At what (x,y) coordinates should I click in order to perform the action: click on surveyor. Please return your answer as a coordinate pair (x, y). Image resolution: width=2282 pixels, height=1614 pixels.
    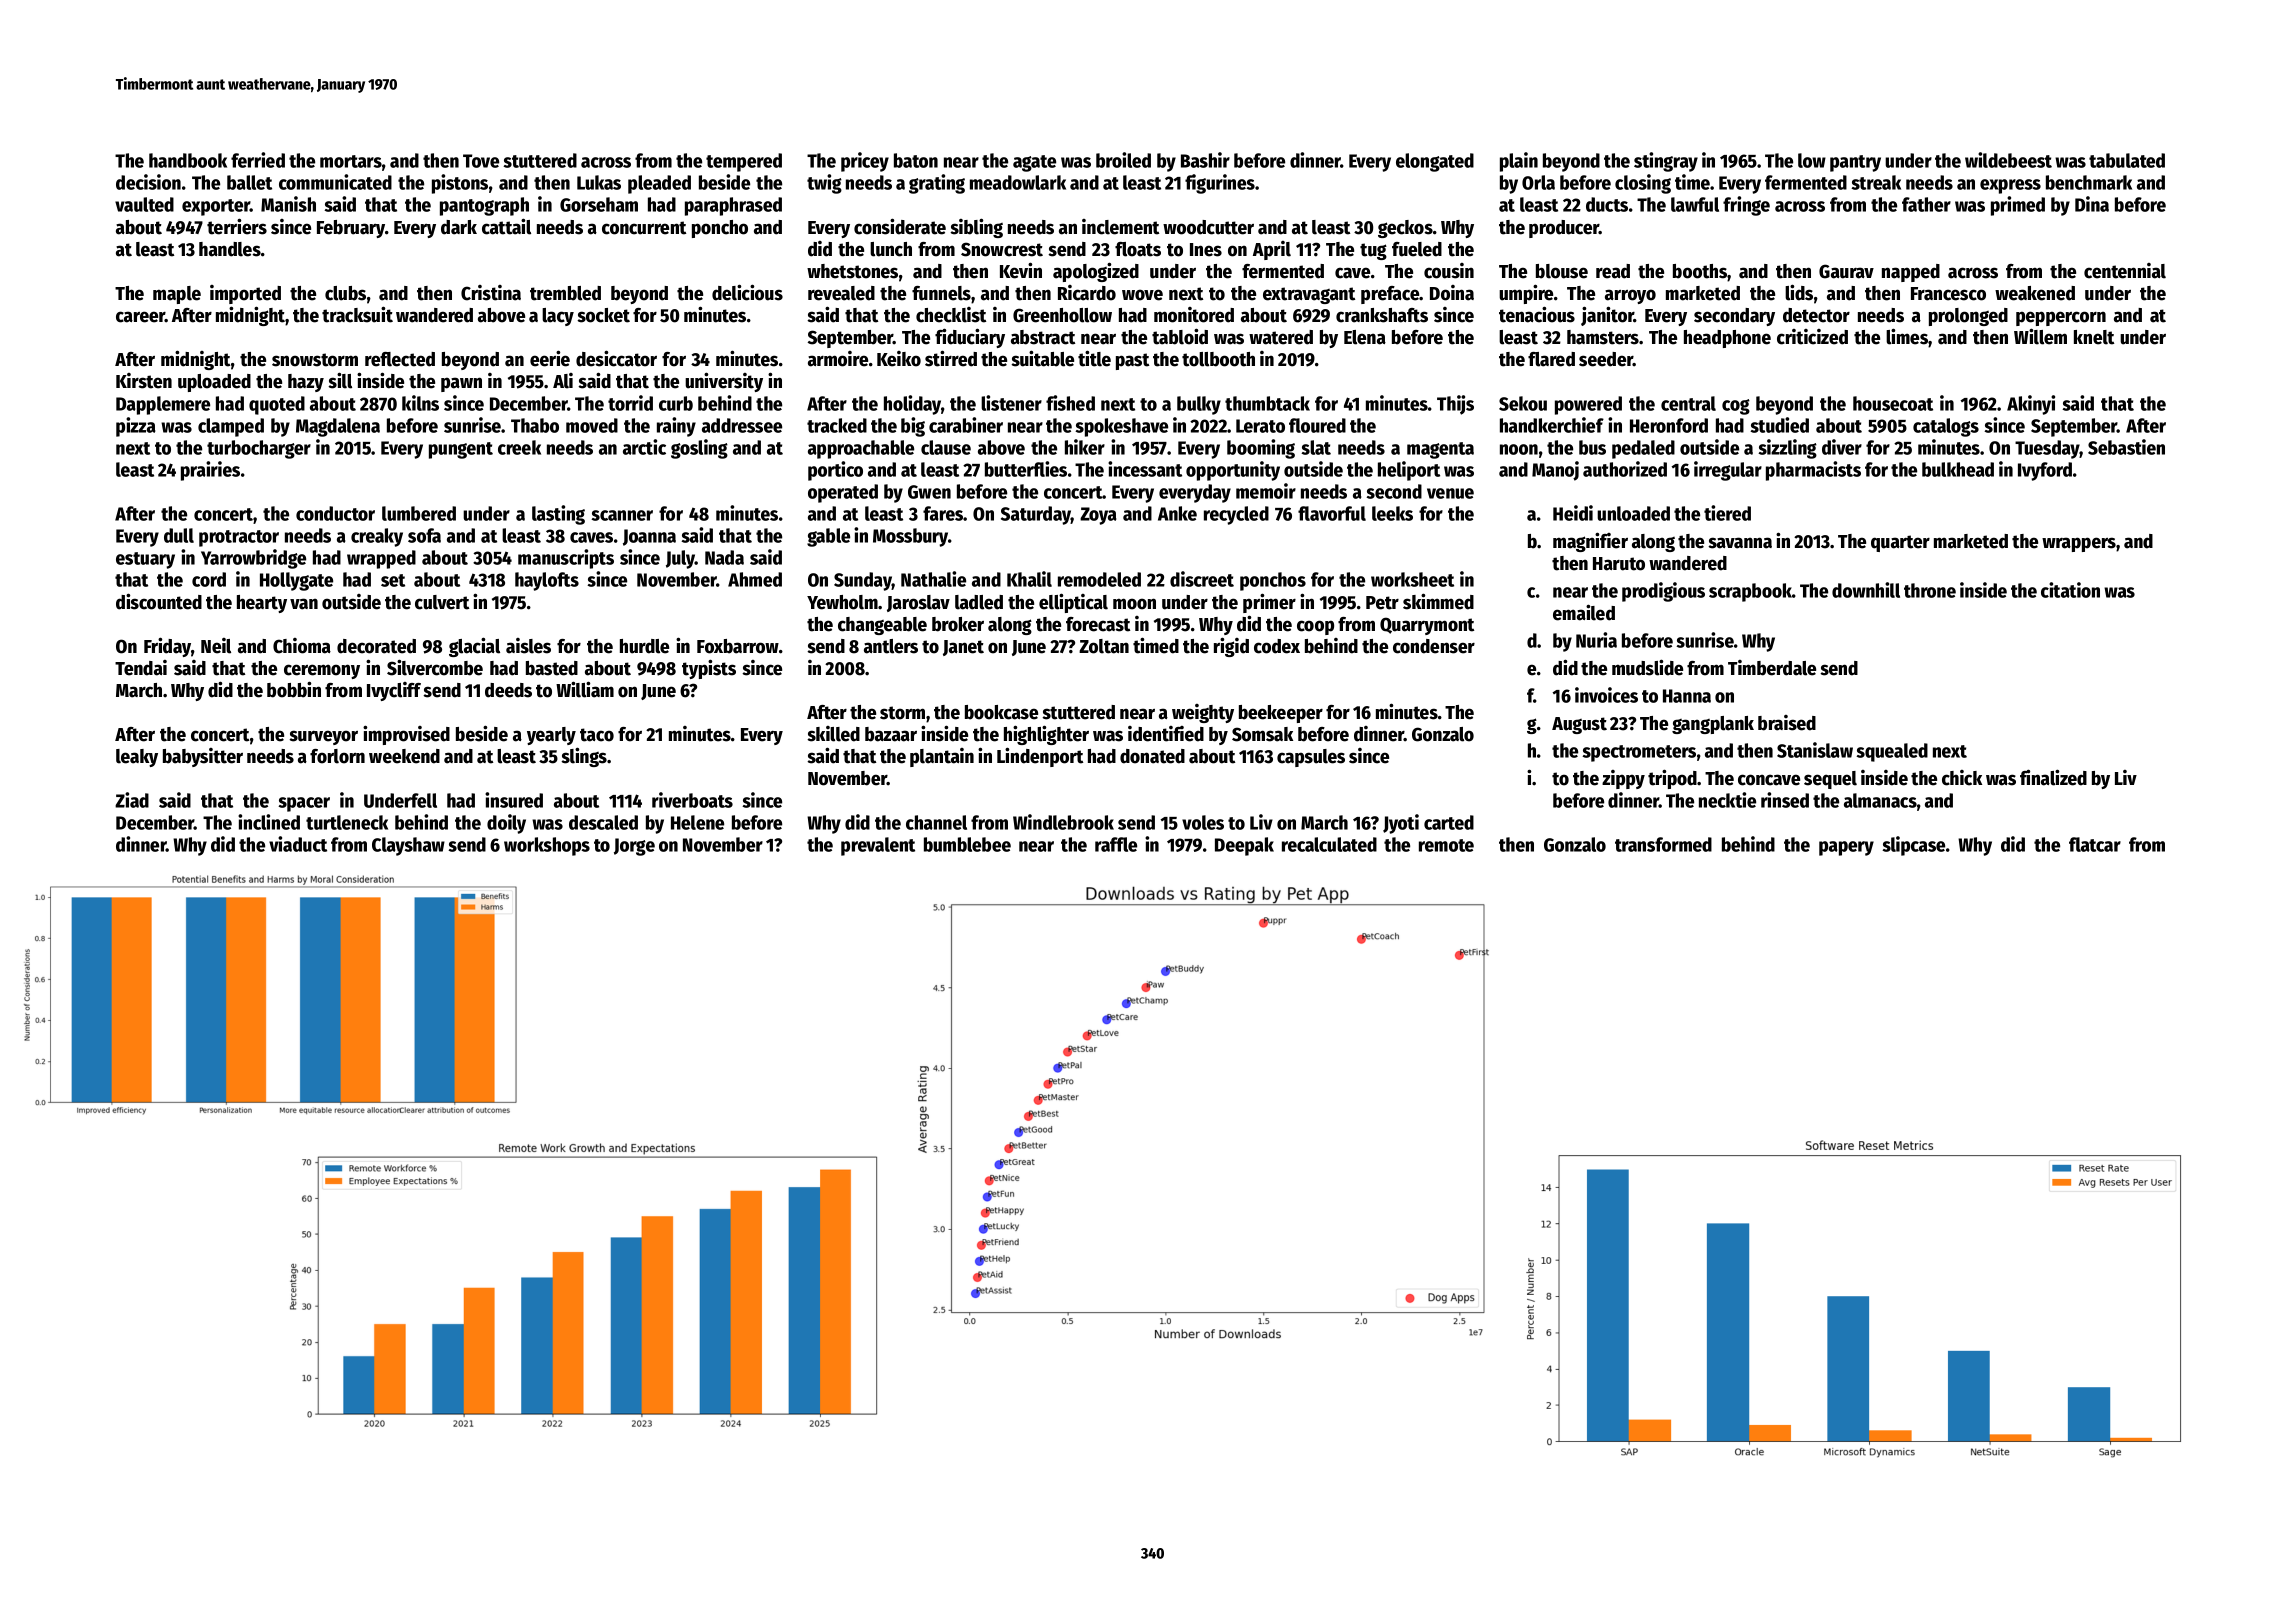
    Looking at the image, I should click on (323, 737).
